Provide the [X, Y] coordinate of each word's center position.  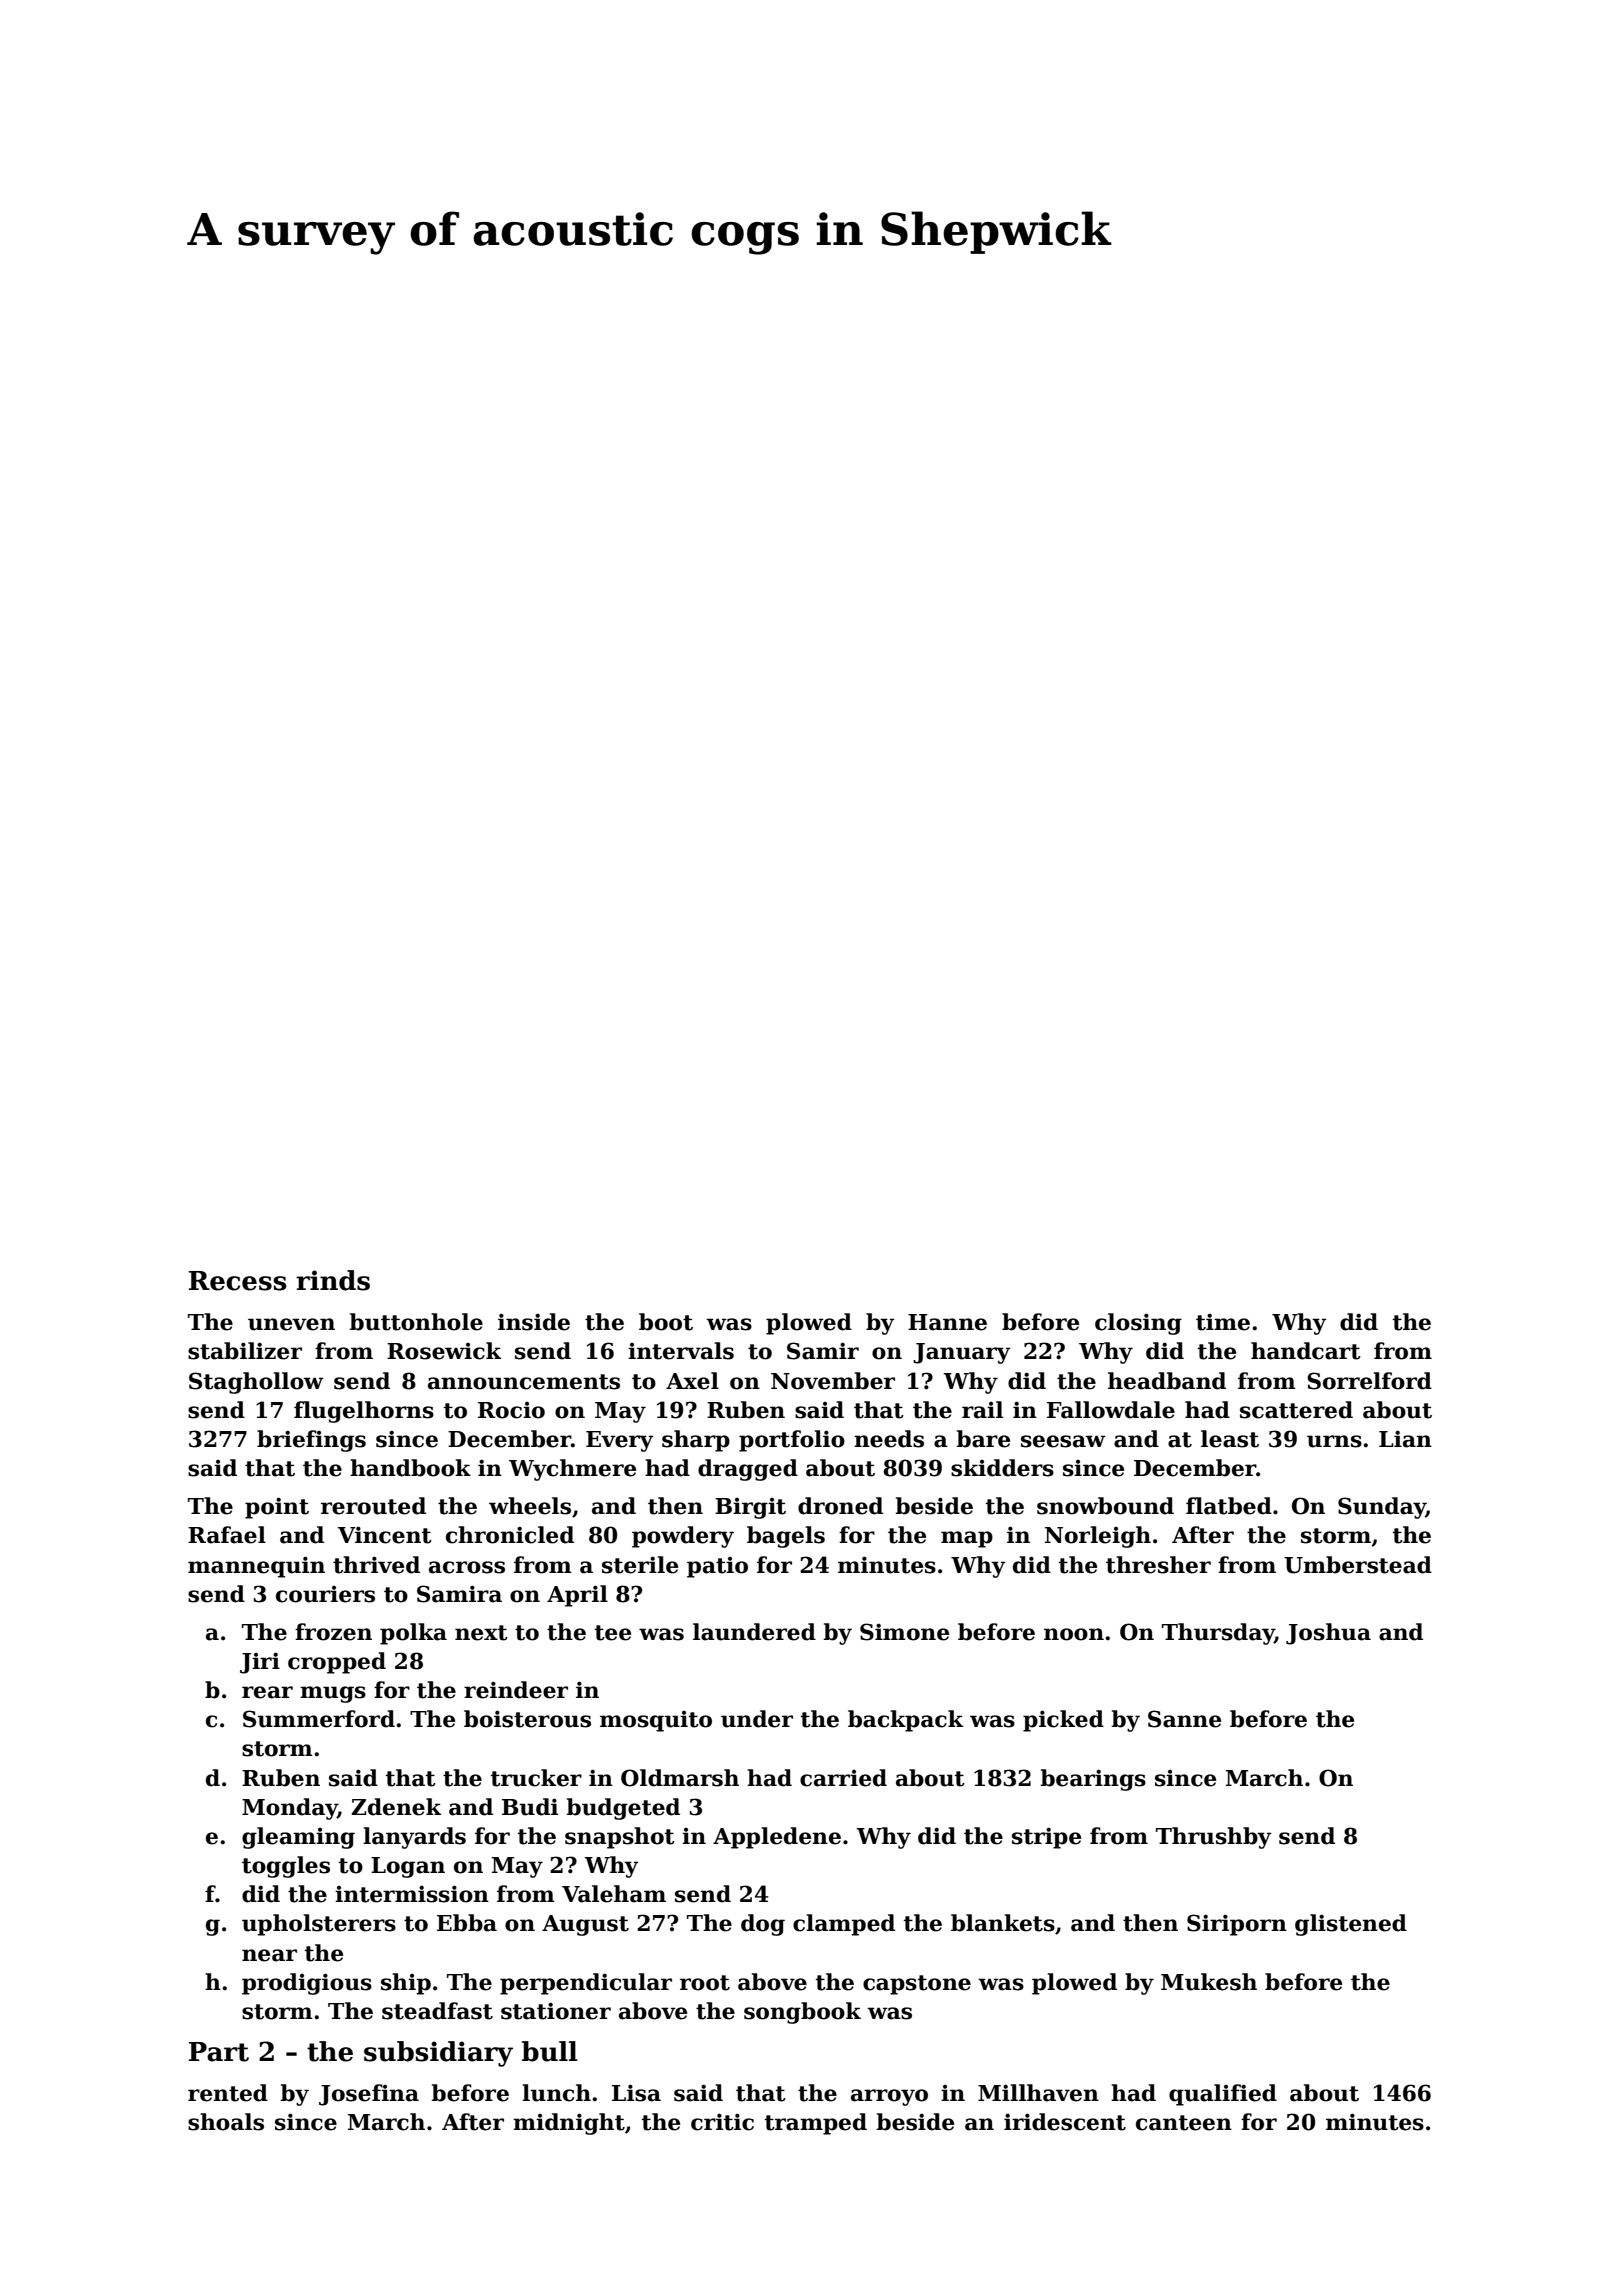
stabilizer [245, 1351]
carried [843, 1778]
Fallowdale [1111, 1410]
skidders [1002, 1468]
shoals [226, 2122]
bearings [1093, 1780]
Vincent [385, 1535]
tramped [816, 2124]
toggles [286, 1867]
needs [889, 1439]
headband [1167, 1381]
